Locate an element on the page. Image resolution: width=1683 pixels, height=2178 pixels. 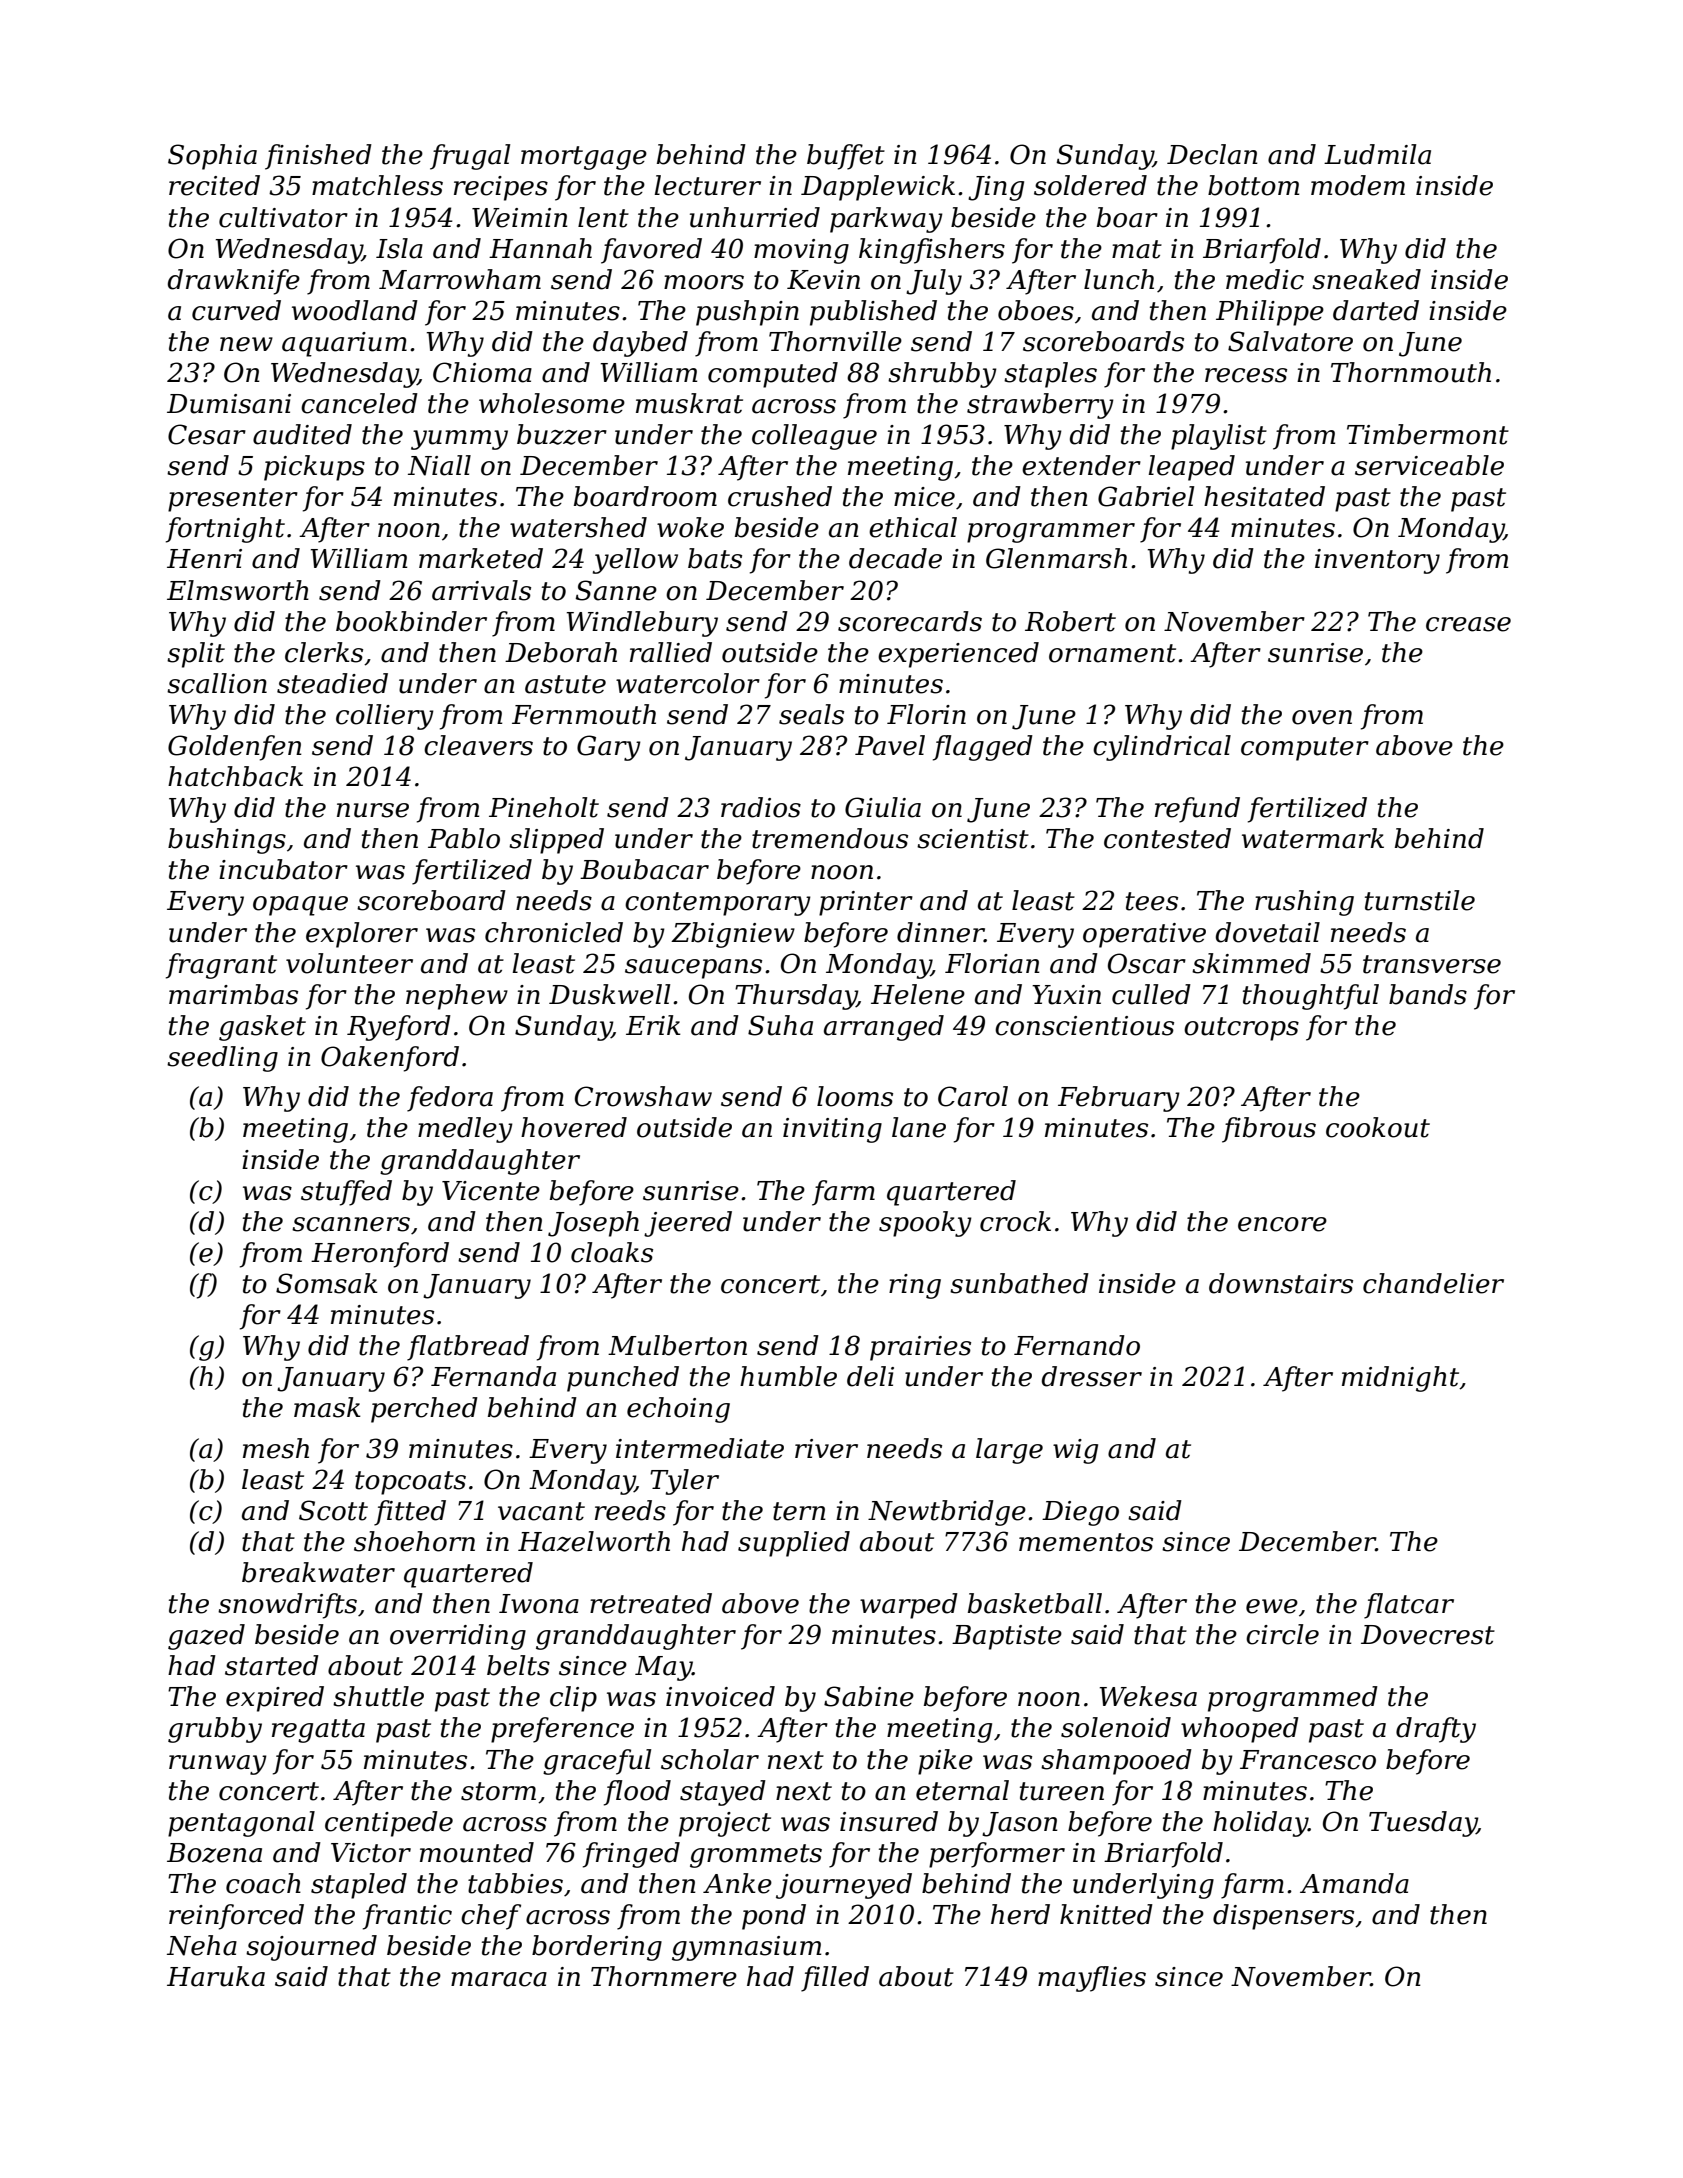
Newtbridge is located at coordinates (947, 1513).
